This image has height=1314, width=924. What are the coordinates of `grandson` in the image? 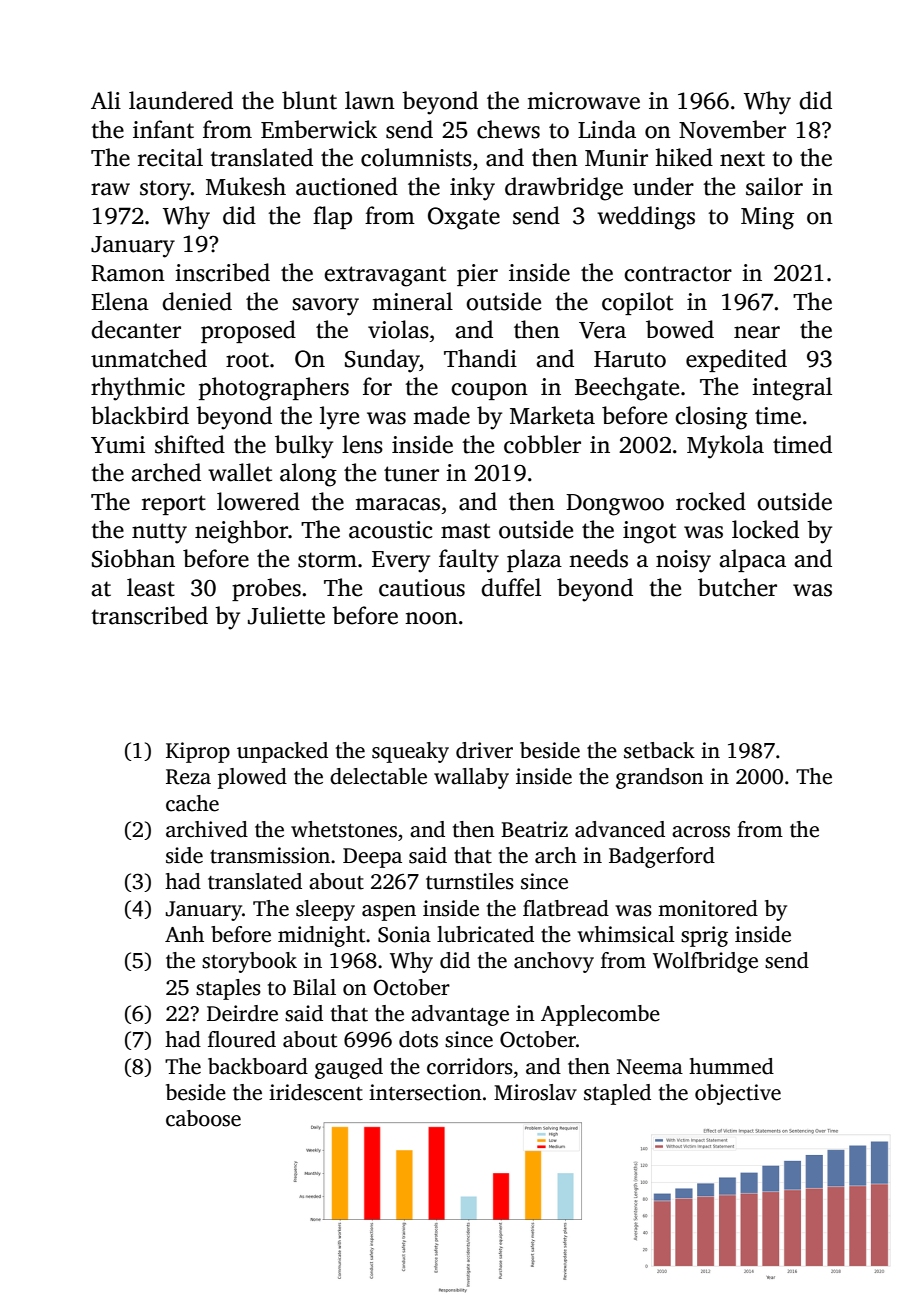 It's located at (660, 778).
